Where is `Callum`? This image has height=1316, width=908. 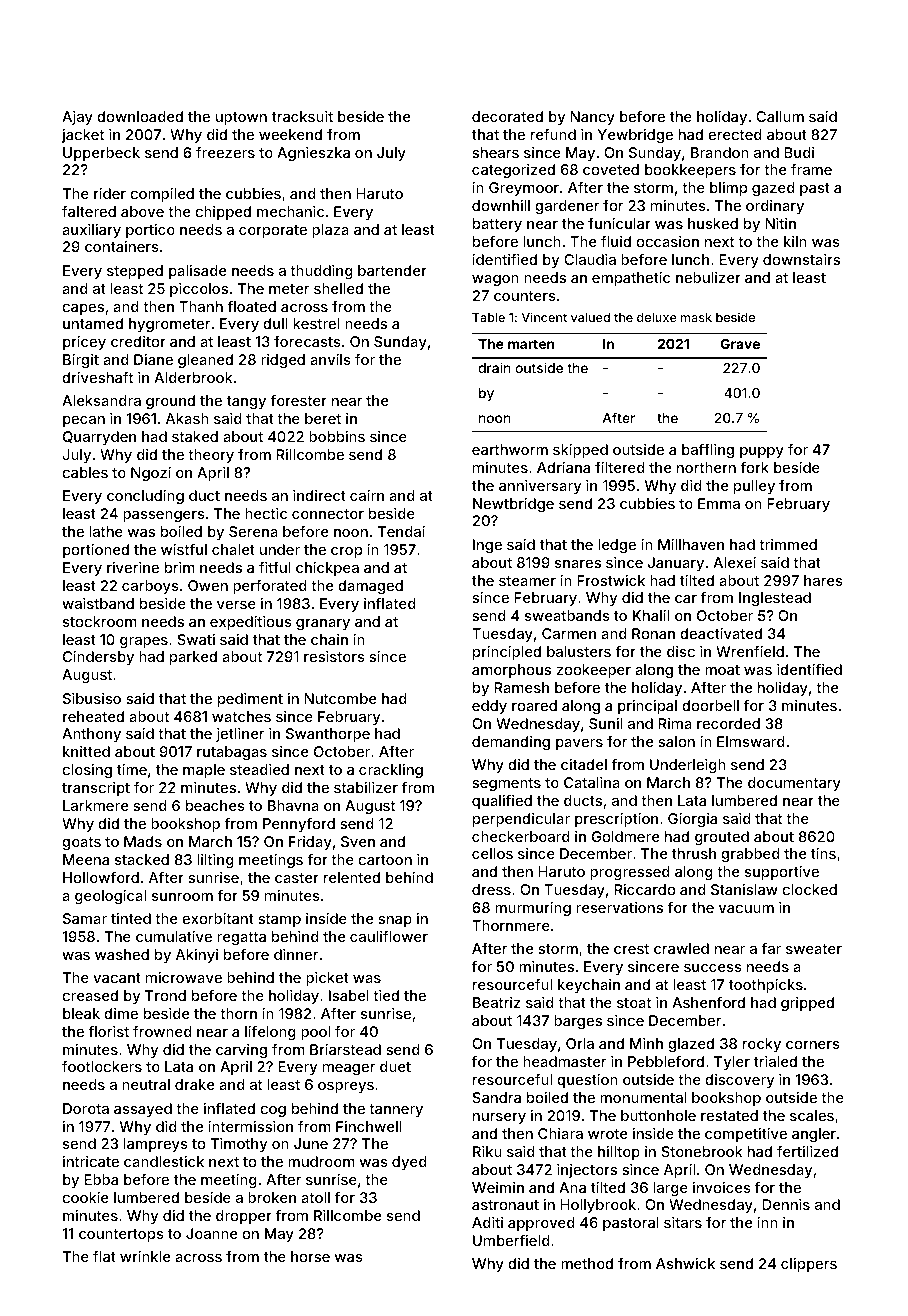
Callum is located at coordinates (780, 116).
